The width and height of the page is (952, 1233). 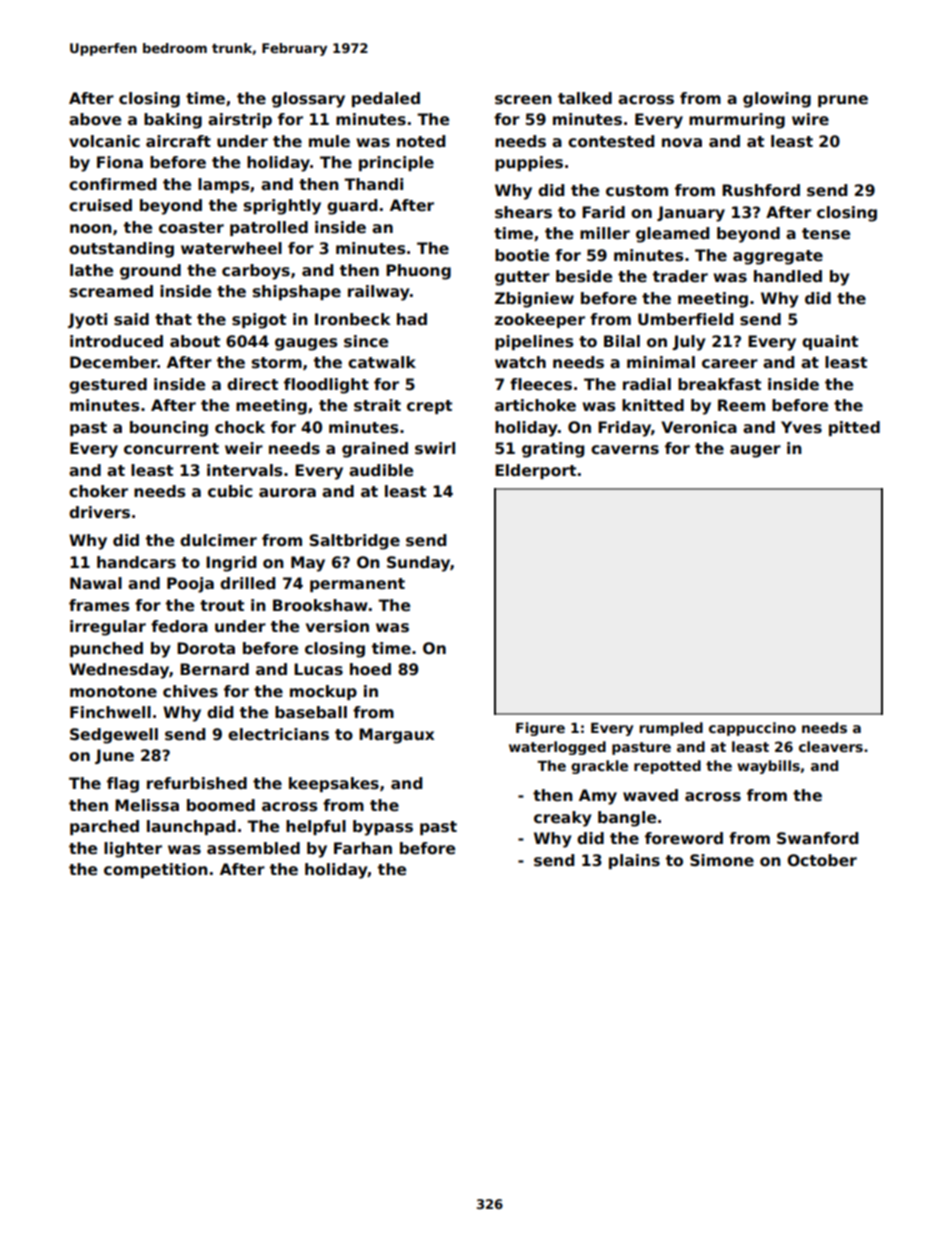 I want to click on hoed, so click(x=370, y=669).
